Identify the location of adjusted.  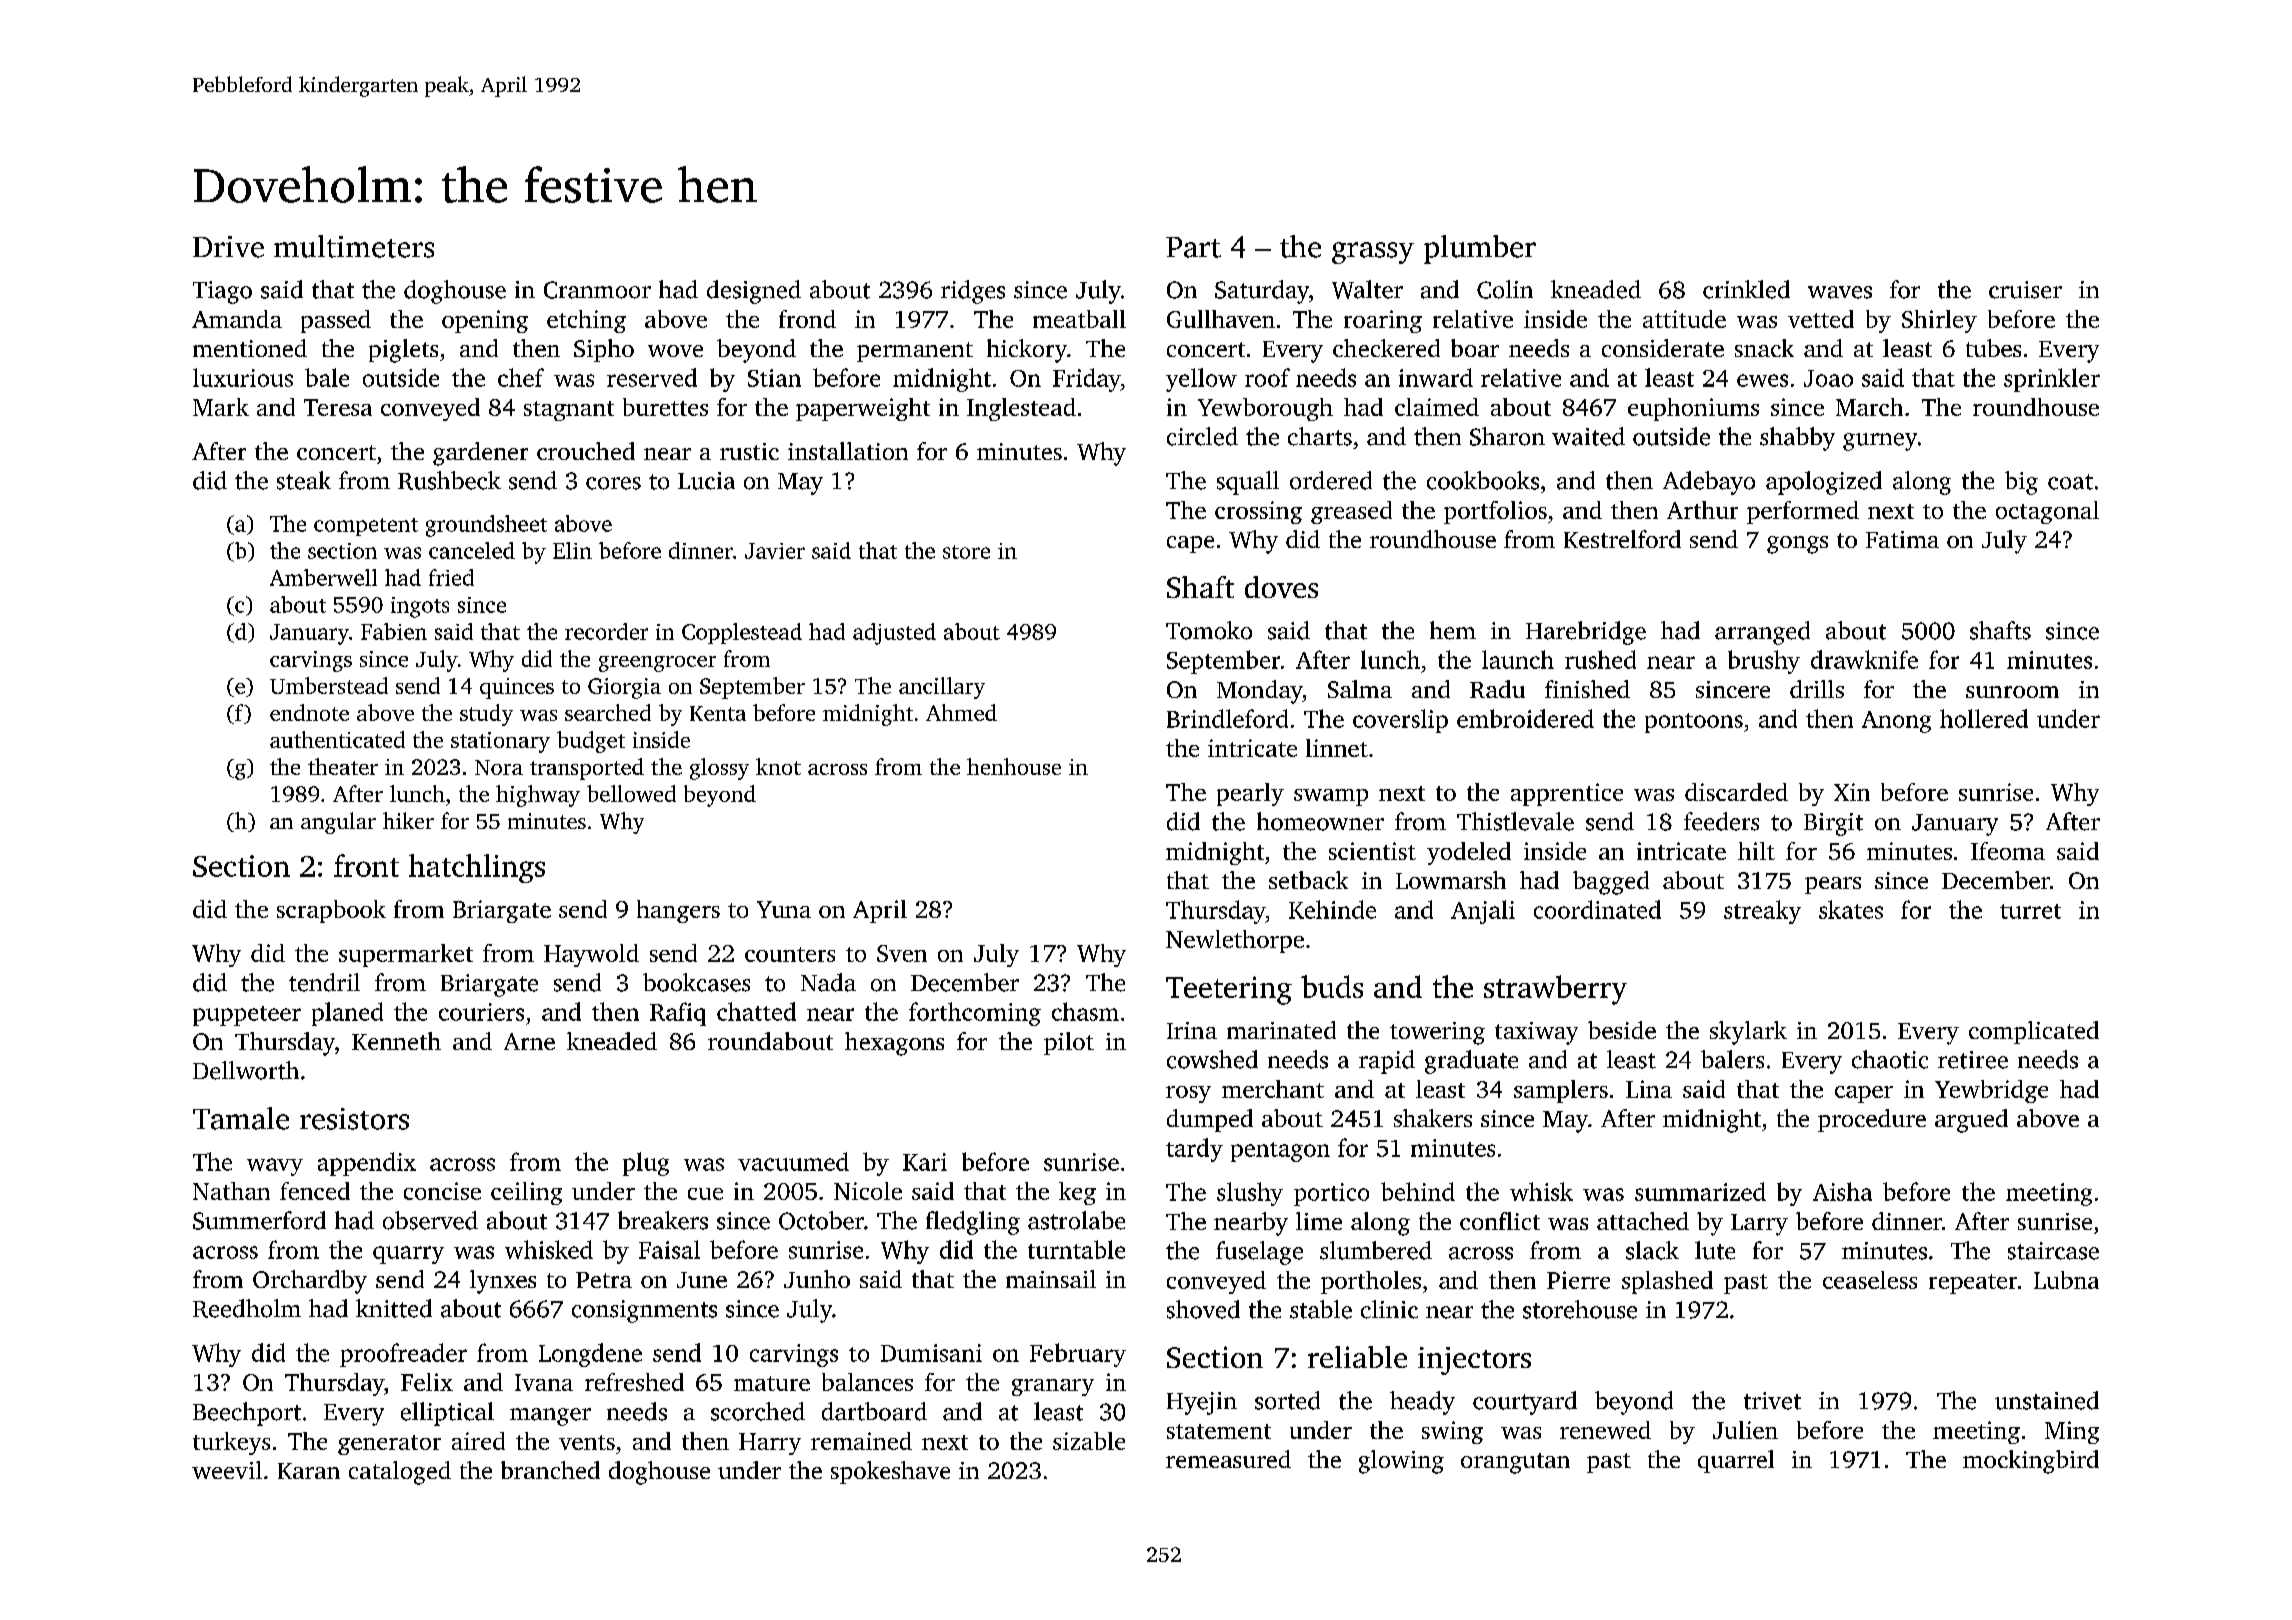
(894, 634).
